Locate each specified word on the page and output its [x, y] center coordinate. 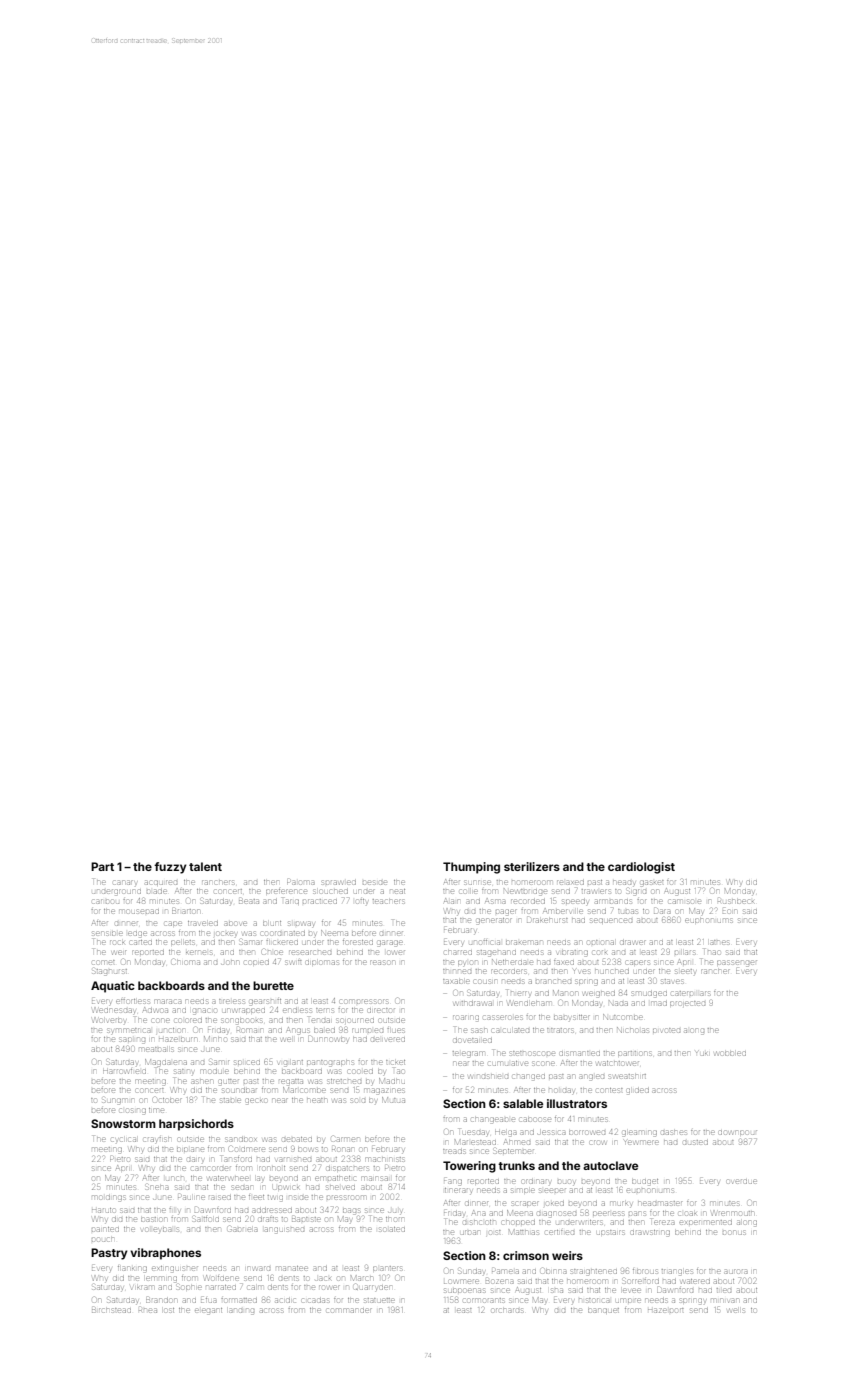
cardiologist [641, 868]
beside [375, 882]
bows [307, 1149]
